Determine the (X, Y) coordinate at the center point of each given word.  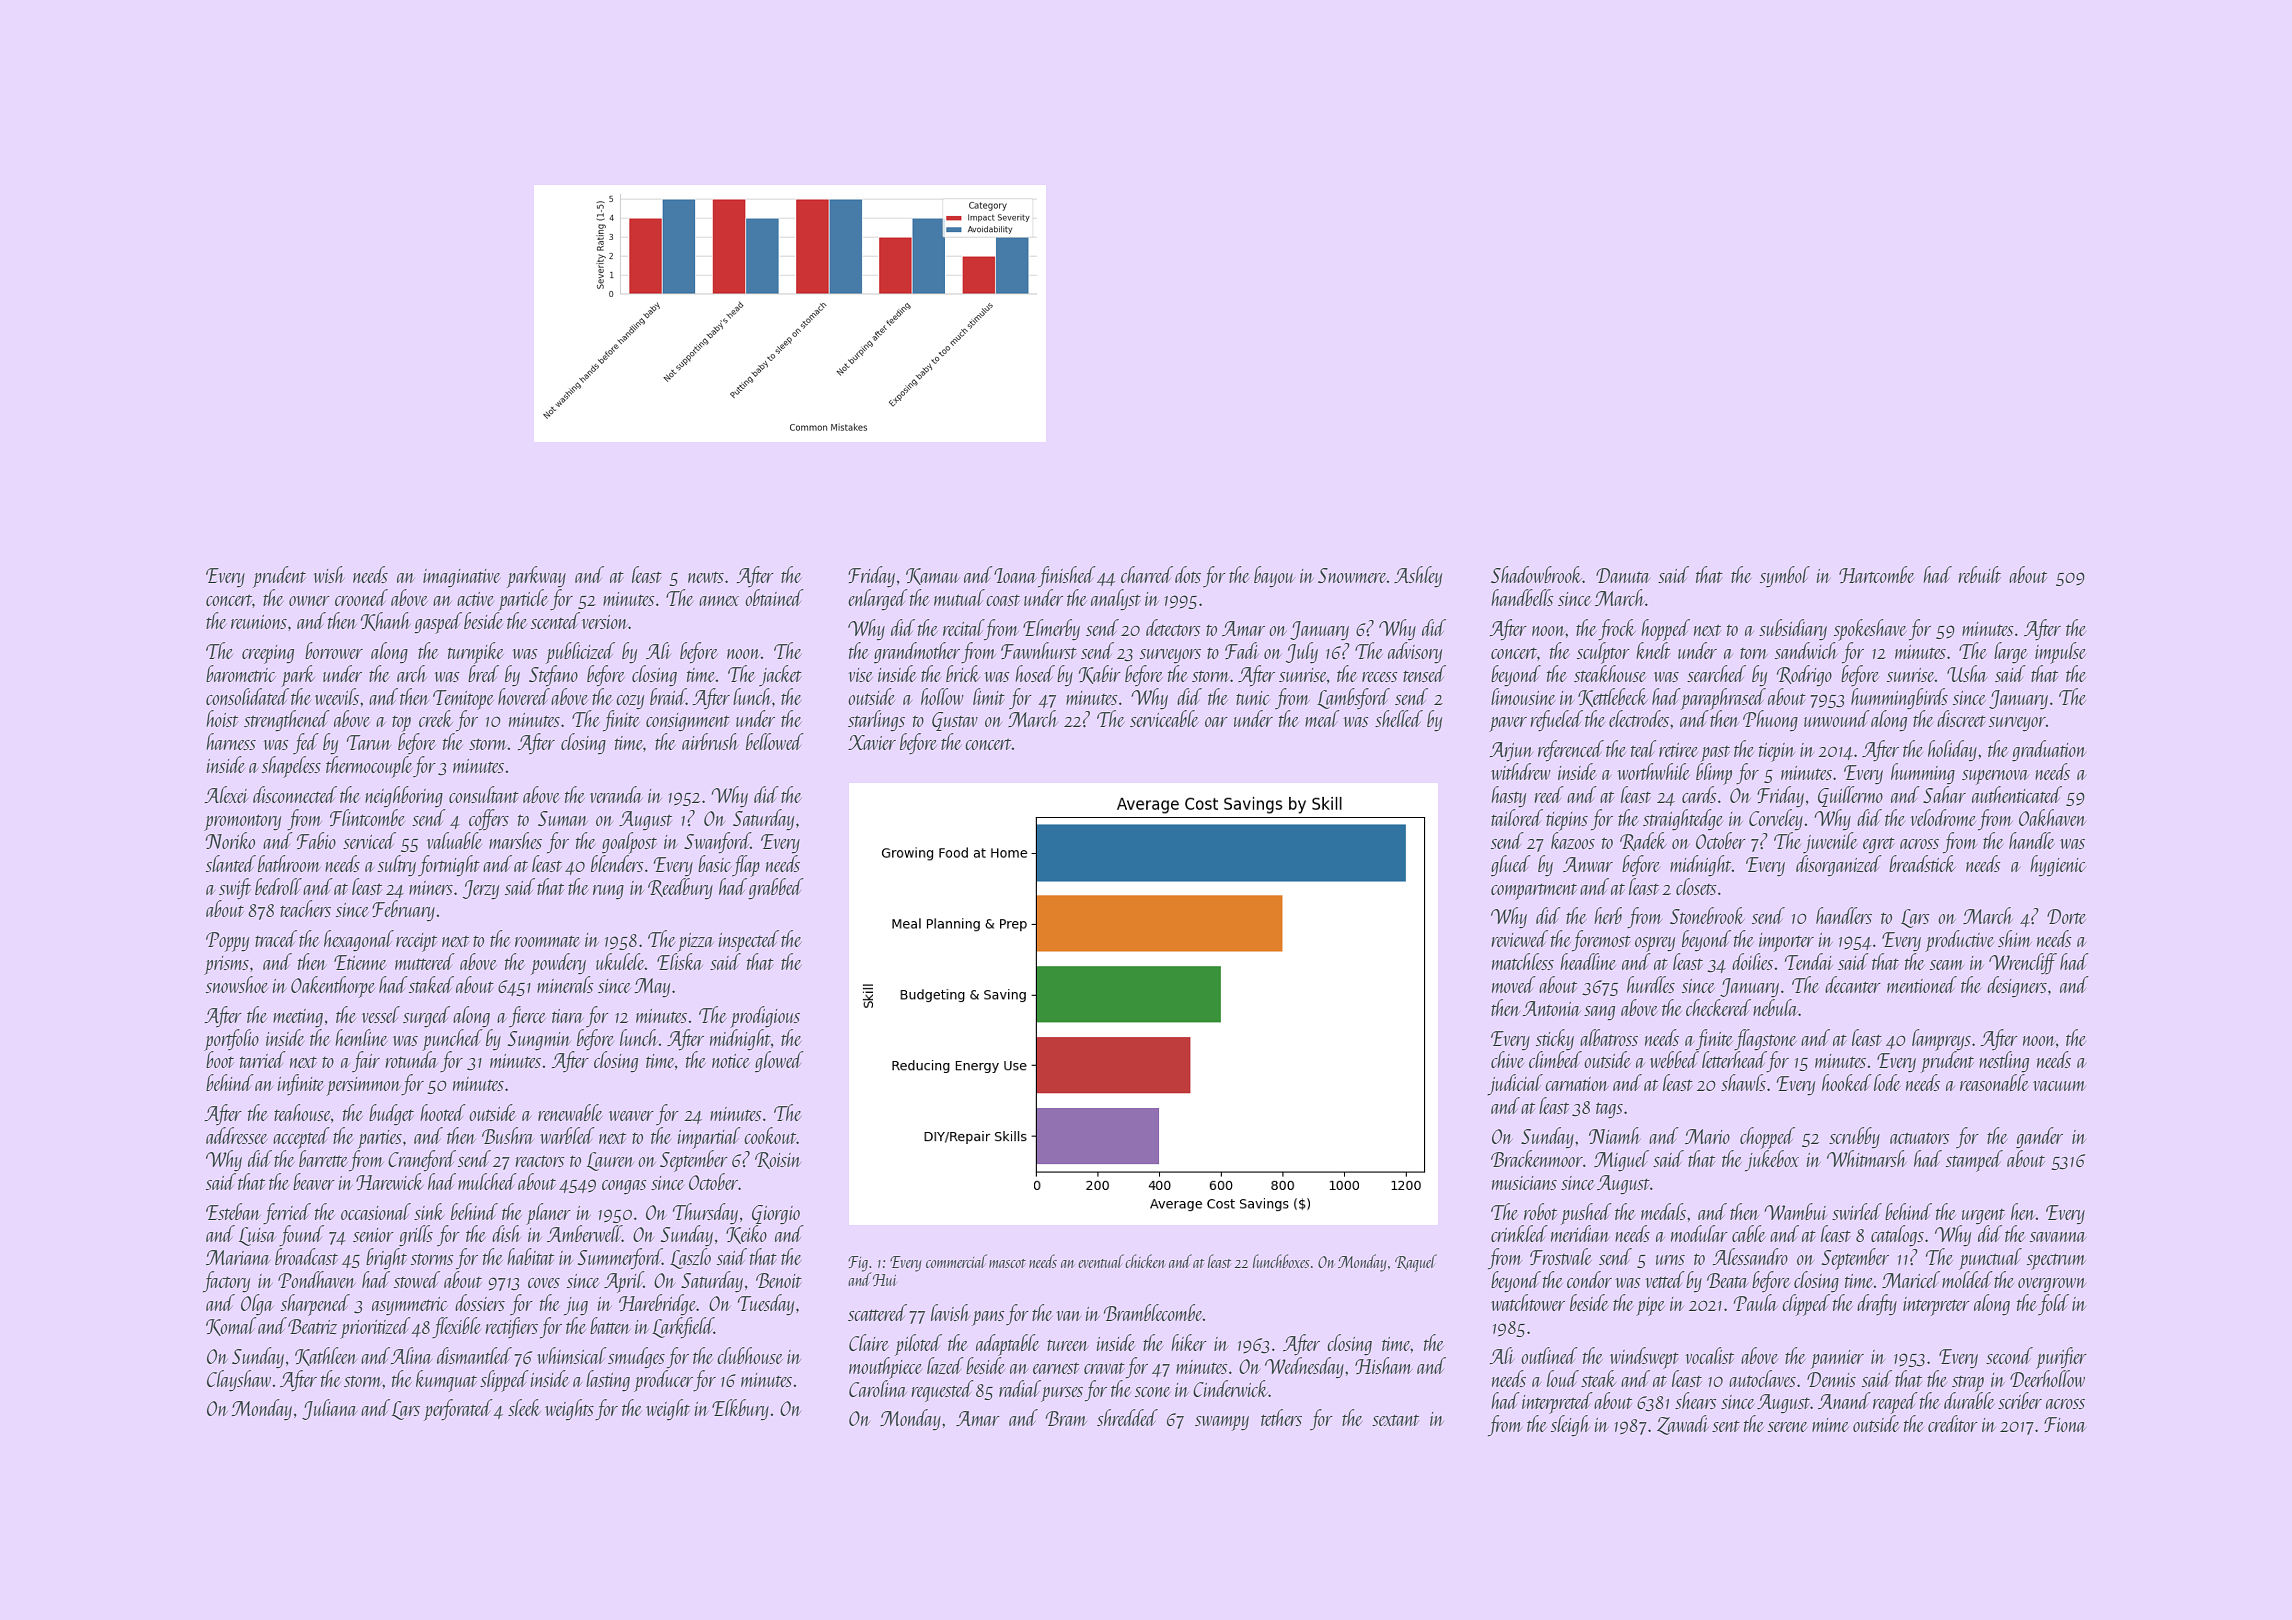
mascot (1007, 1263)
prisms (226, 965)
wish (329, 574)
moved (1514, 984)
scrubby (1854, 1137)
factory (226, 1281)
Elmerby (1051, 629)
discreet (1961, 718)
